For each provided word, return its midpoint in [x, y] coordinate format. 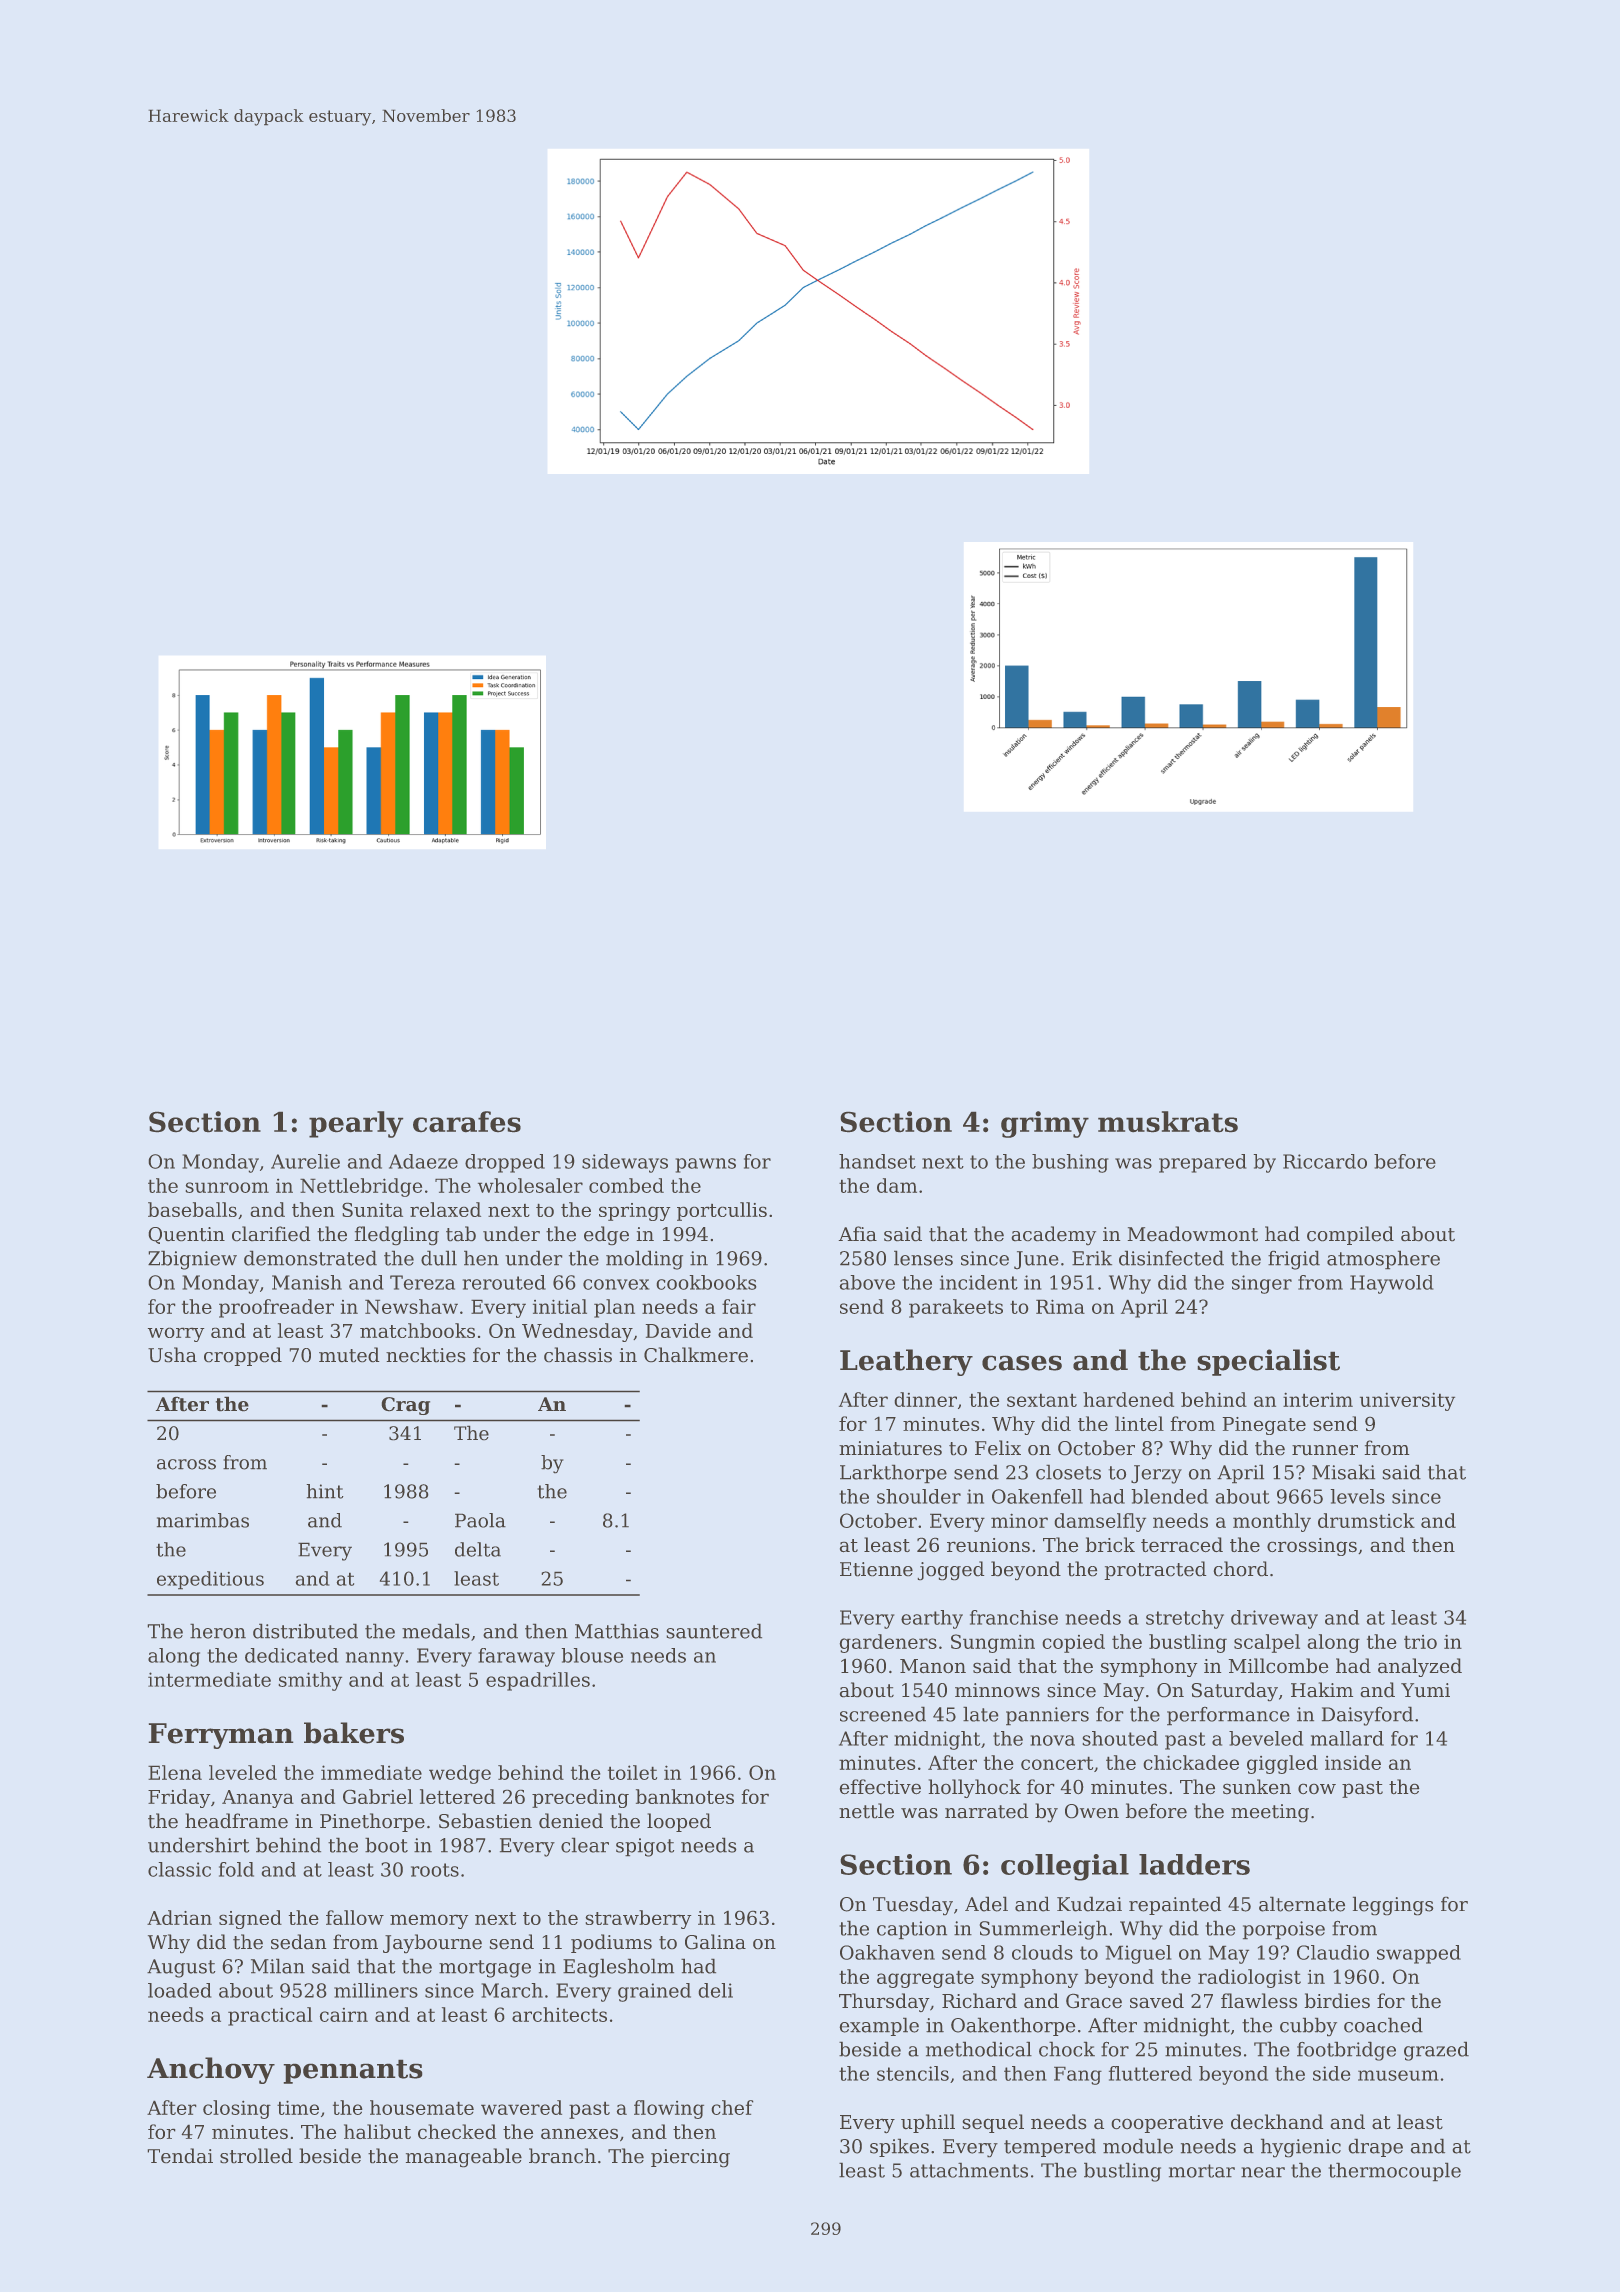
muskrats [1168, 1122]
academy [1053, 1236]
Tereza [422, 1282]
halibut [377, 2131]
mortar [1202, 2171]
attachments [969, 2170]
